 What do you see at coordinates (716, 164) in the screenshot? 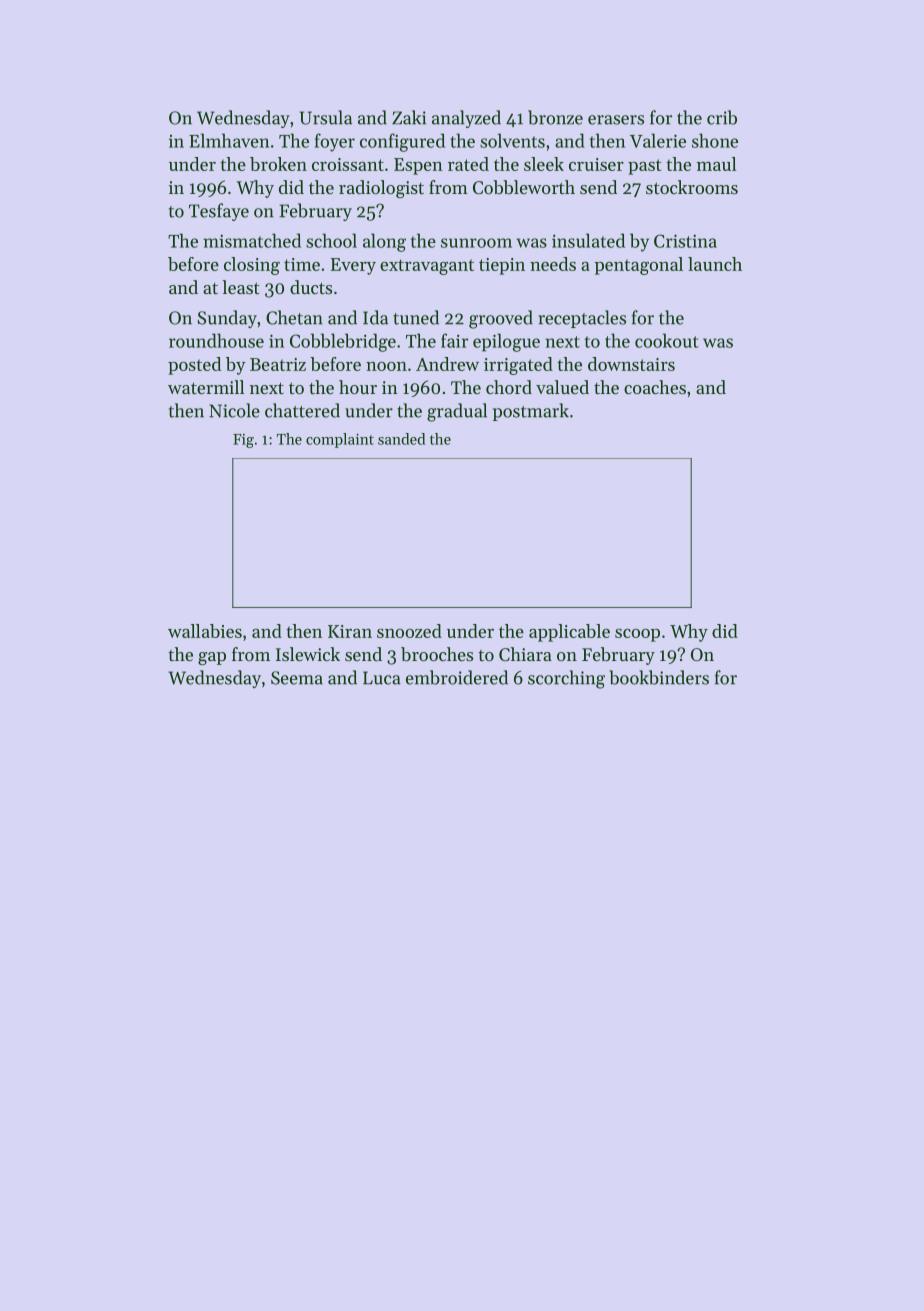
I see `maul` at bounding box center [716, 164].
